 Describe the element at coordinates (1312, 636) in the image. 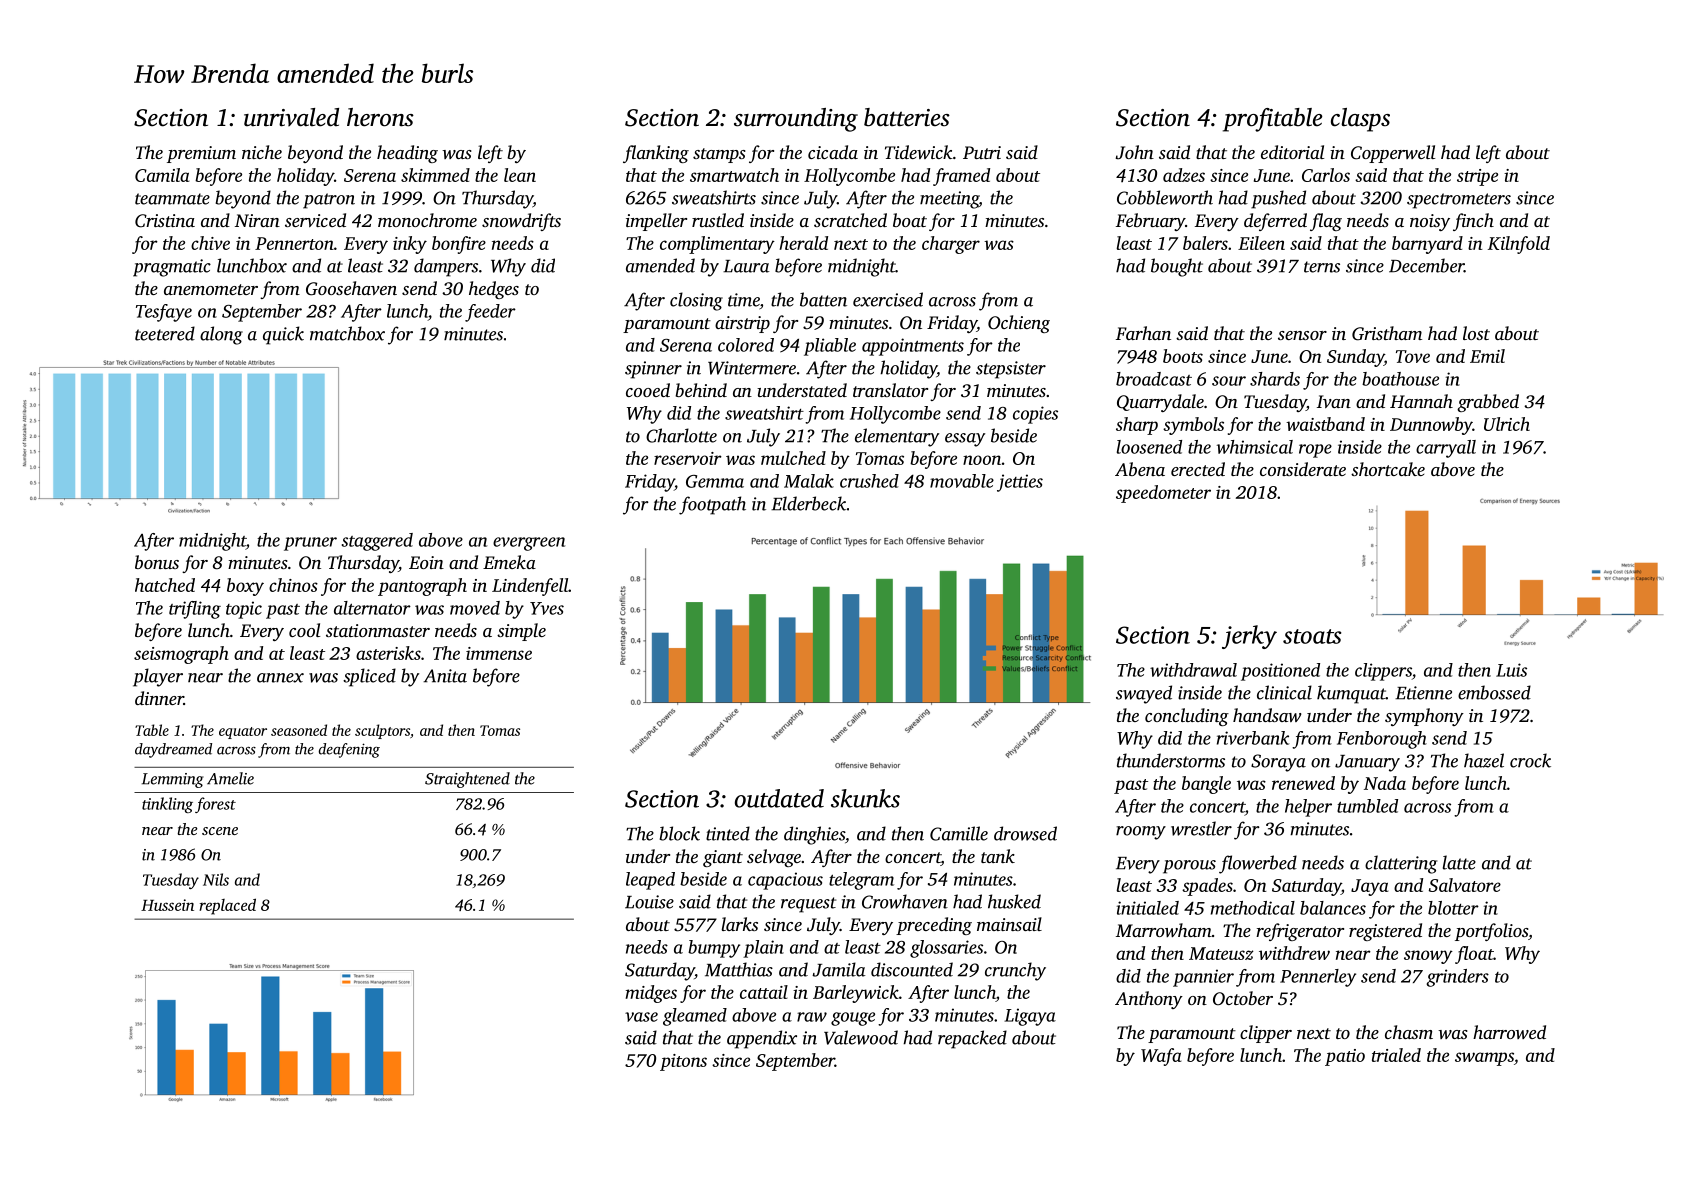

I see `stoats` at that location.
